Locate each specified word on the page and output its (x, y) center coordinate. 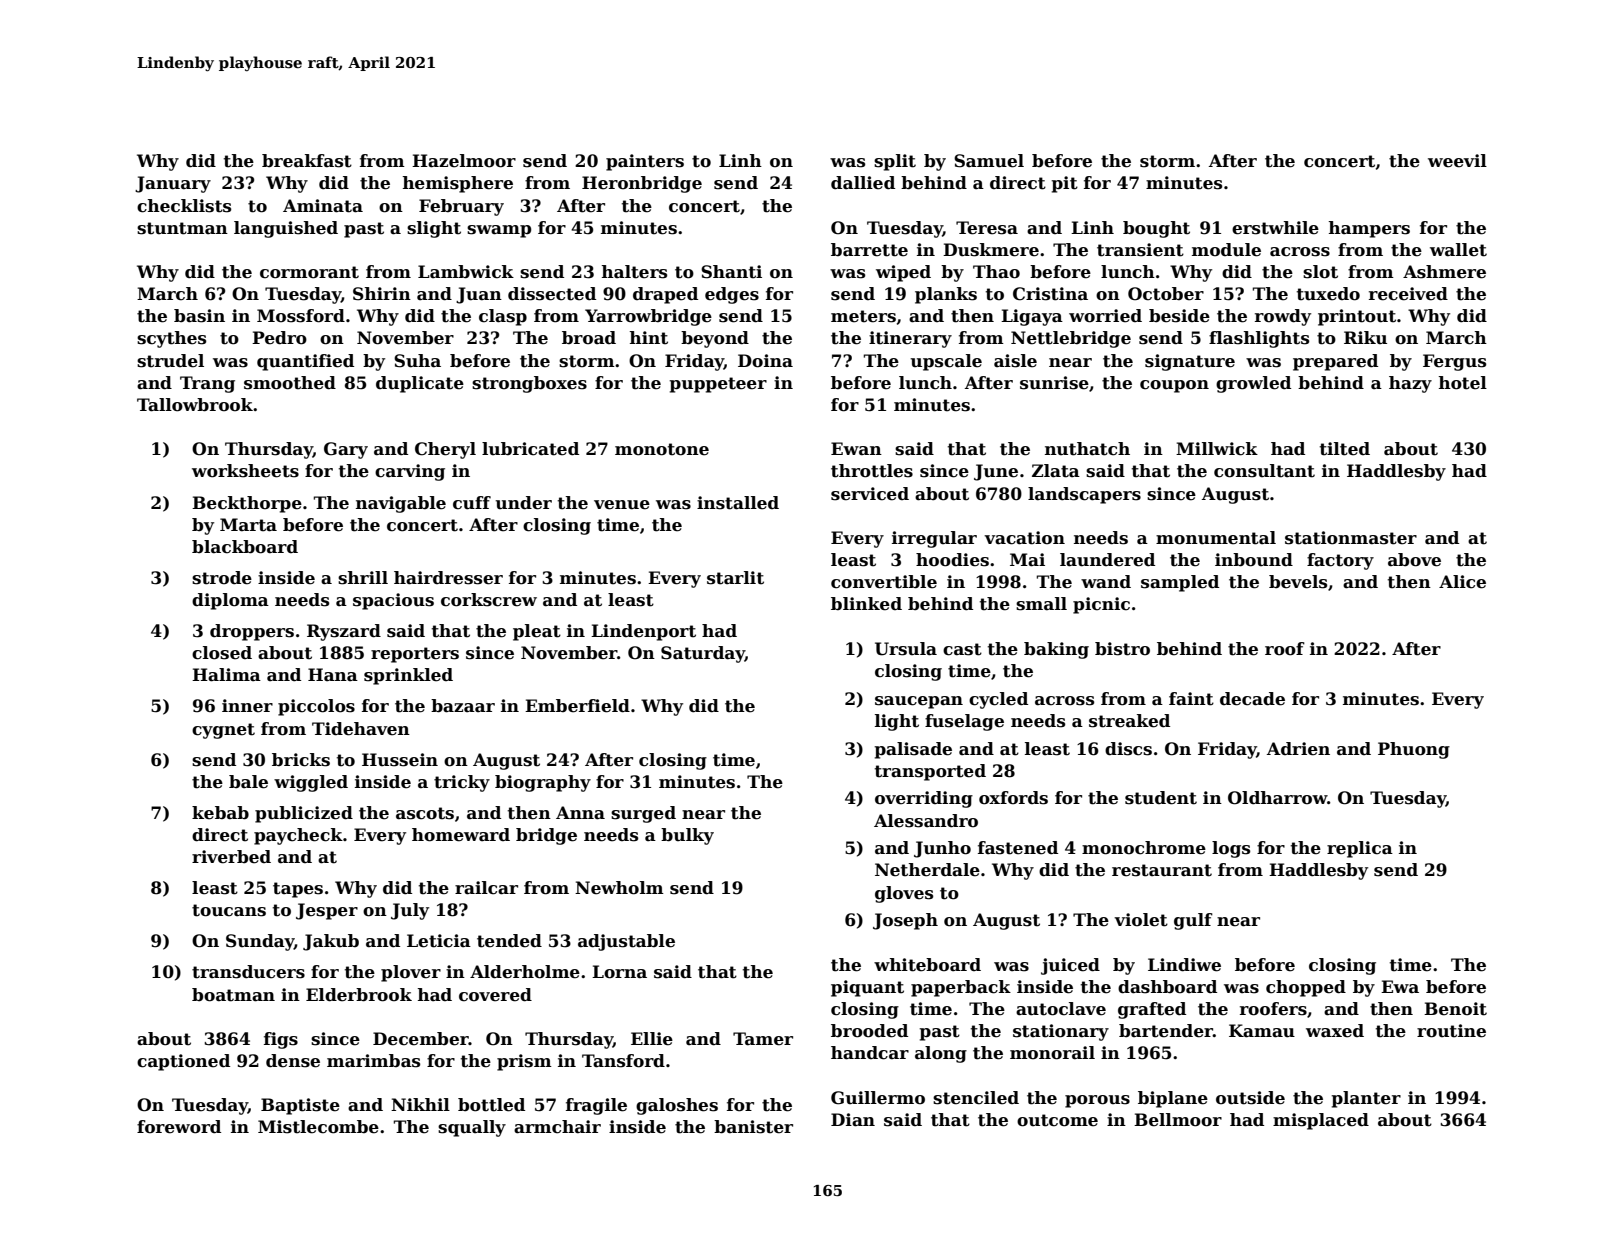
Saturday (703, 654)
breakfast (307, 161)
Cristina (1050, 294)
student (1161, 798)
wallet (1458, 250)
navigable (401, 504)
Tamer (763, 1039)
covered (495, 995)
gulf (1193, 921)
